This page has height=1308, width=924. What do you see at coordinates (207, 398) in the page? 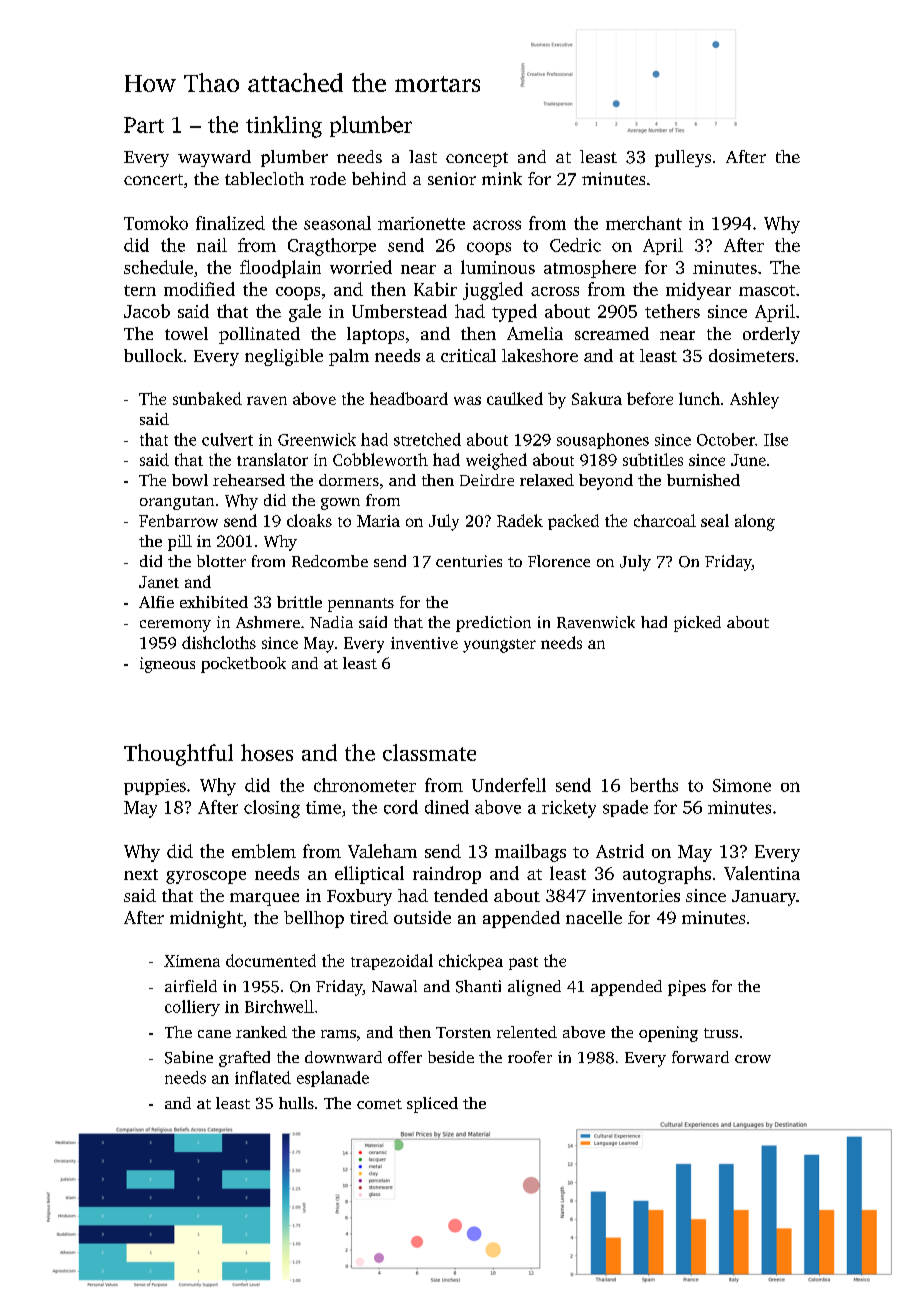
I see `sunbaked` at bounding box center [207, 398].
